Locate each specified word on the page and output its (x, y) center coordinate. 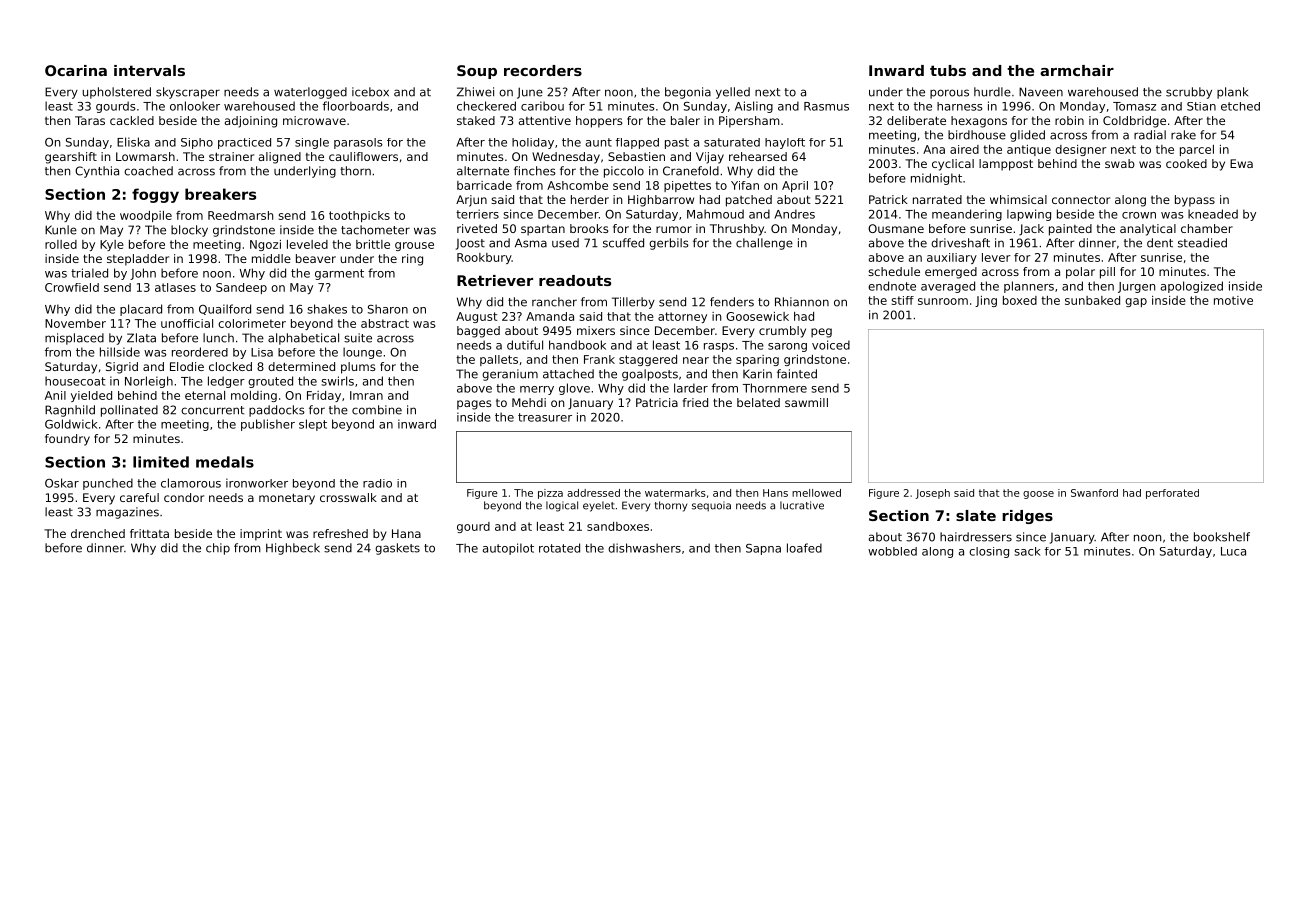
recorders (543, 70)
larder (691, 388)
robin (1069, 120)
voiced (831, 345)
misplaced (74, 339)
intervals (149, 70)
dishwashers (644, 548)
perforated (1172, 494)
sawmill (806, 402)
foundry (67, 440)
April (795, 186)
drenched (98, 533)
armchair (1077, 70)
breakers (220, 194)
